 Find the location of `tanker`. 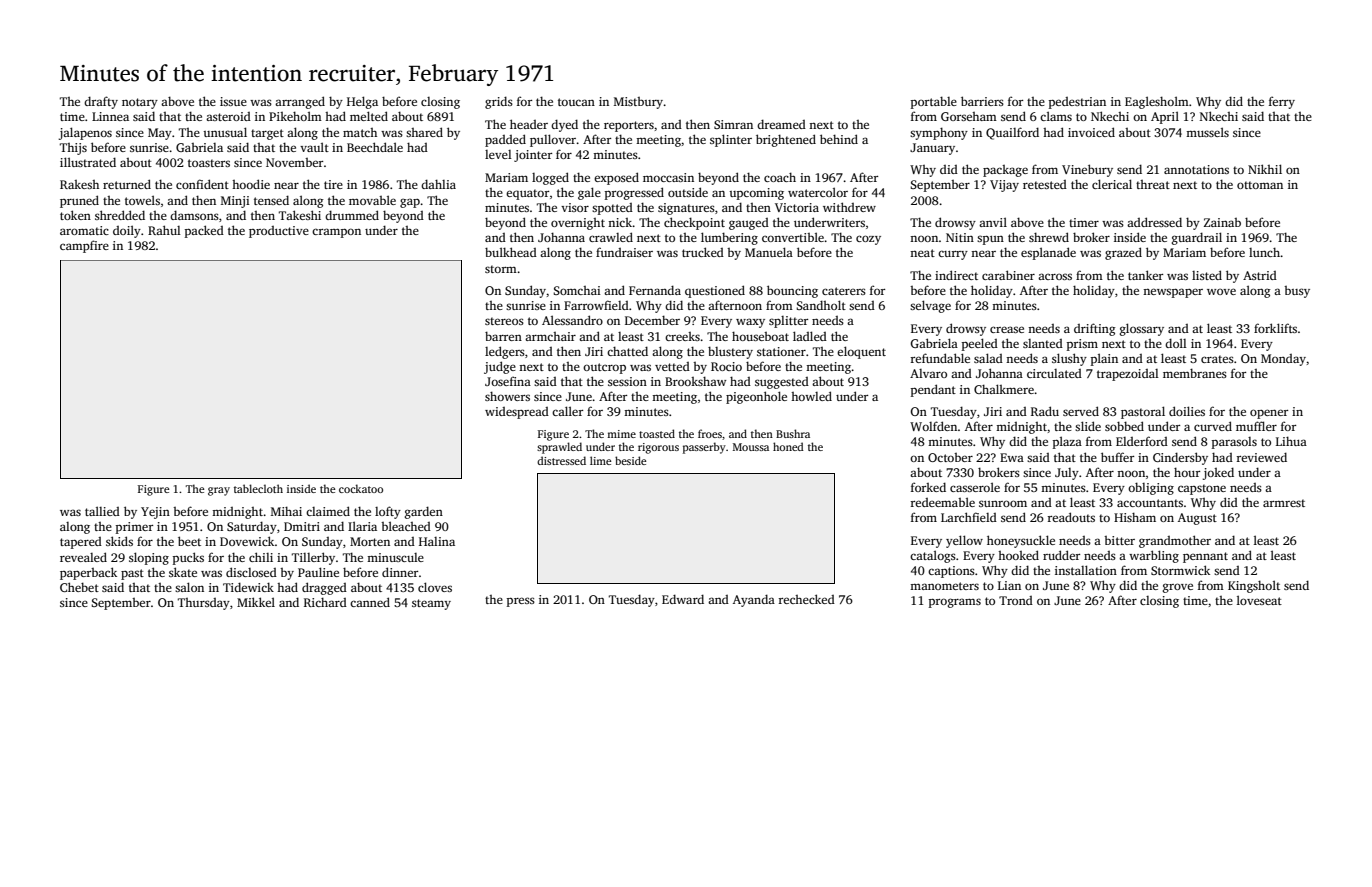

tanker is located at coordinates (1145, 275).
